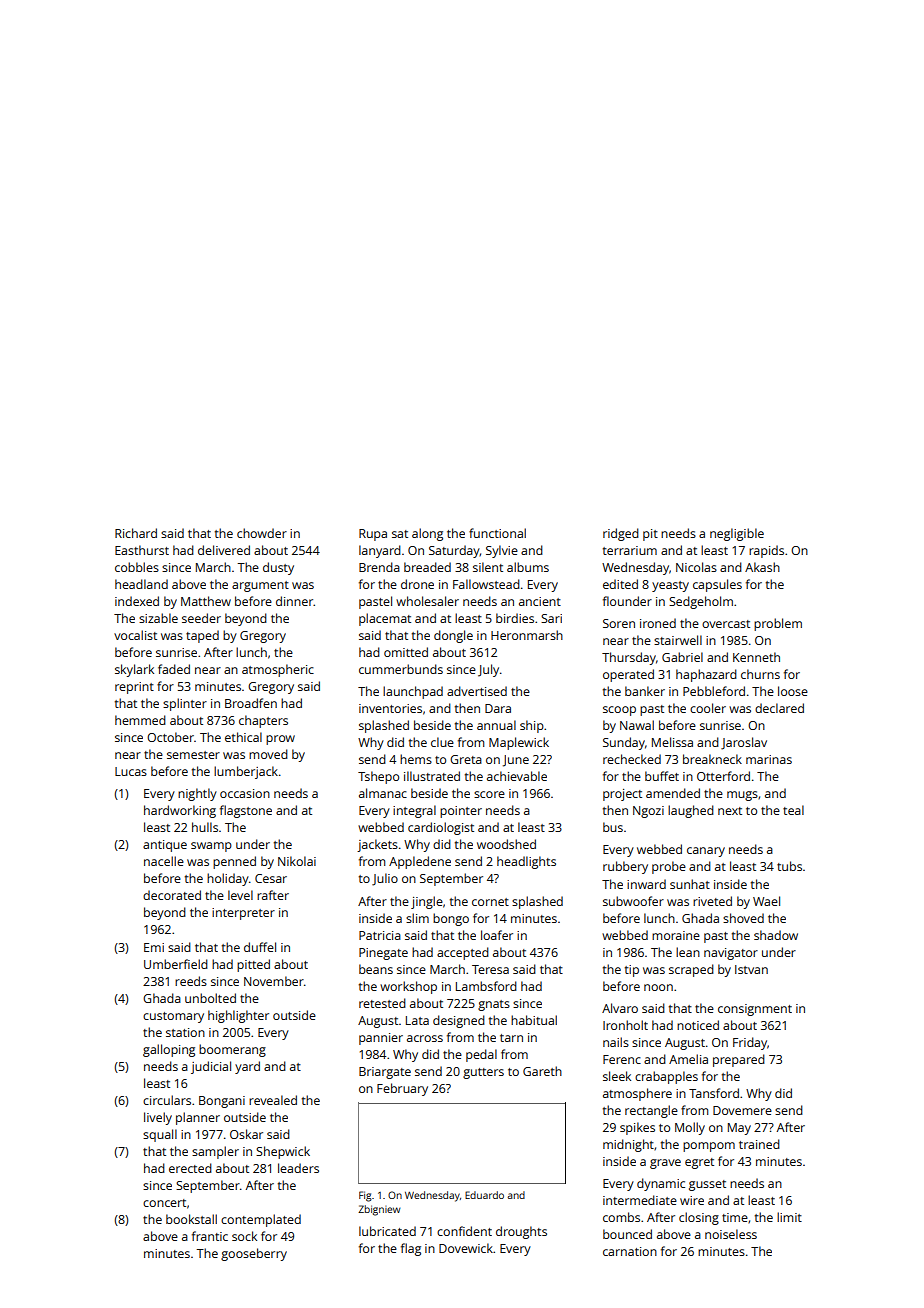 The image size is (924, 1308). I want to click on atmospheric, so click(278, 670).
